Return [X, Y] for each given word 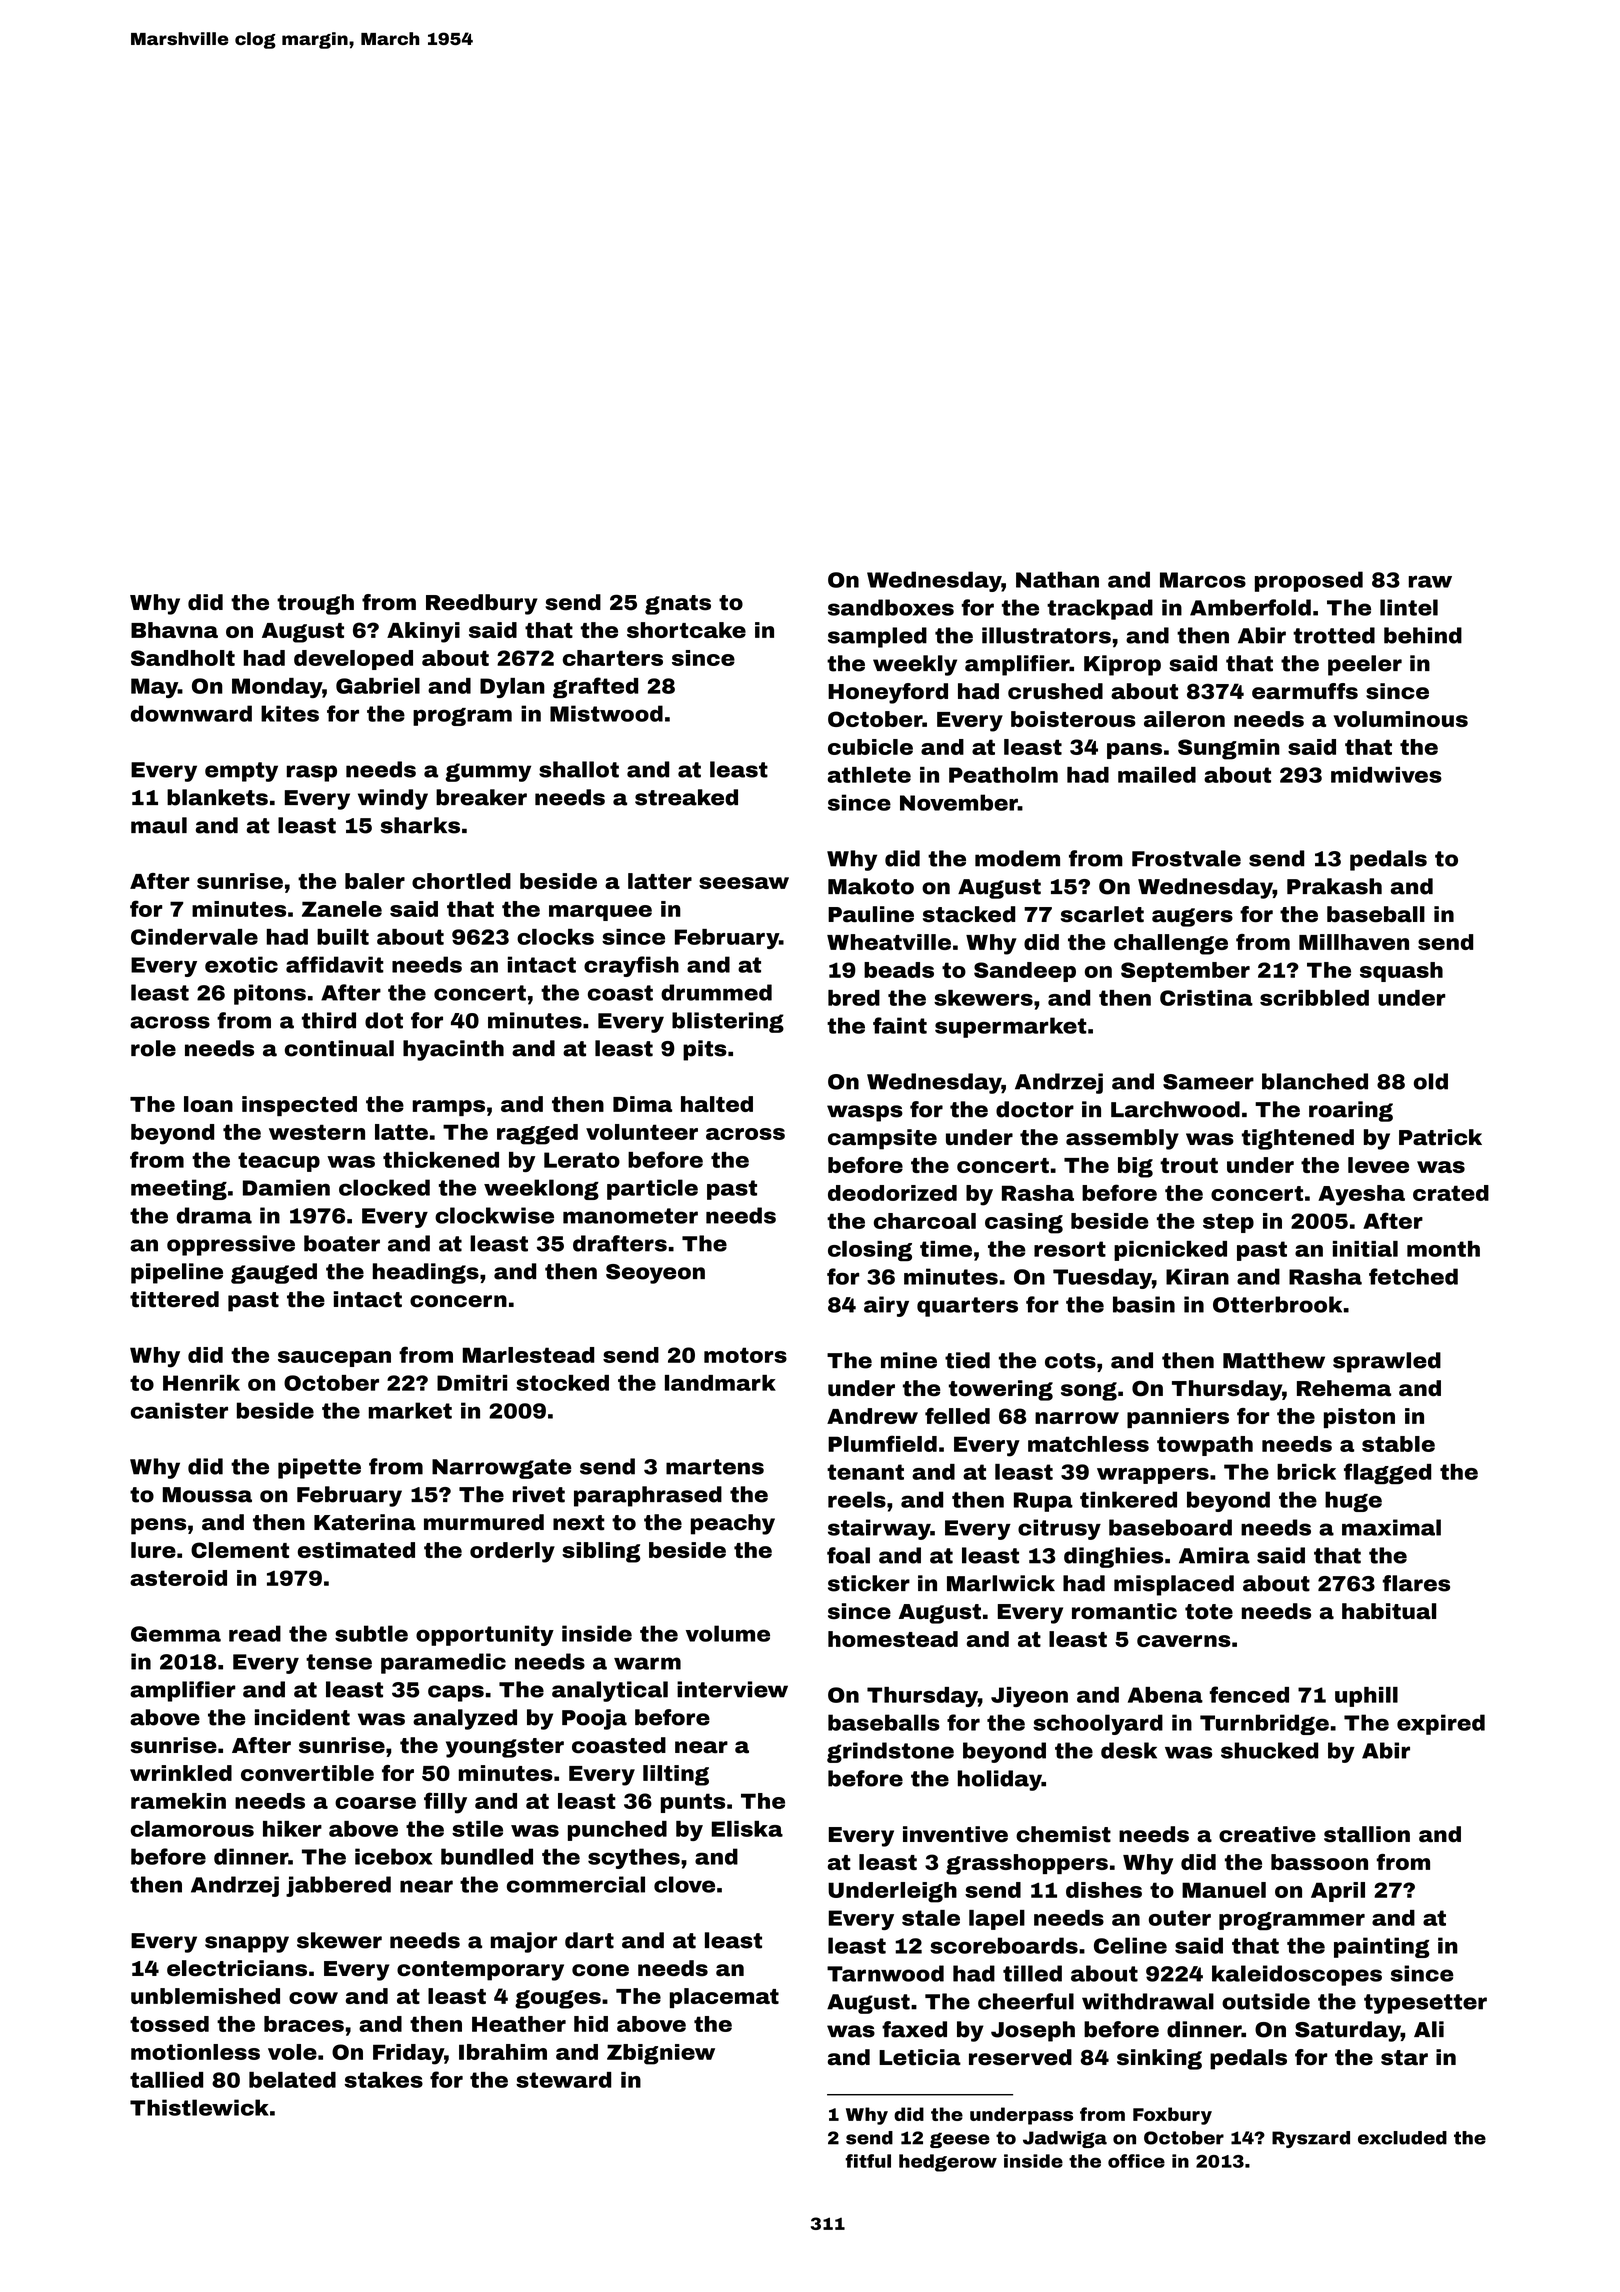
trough [315, 604]
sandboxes [891, 607]
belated [292, 2080]
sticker [869, 1583]
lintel [1409, 607]
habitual [1389, 1611]
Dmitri [472, 1383]
